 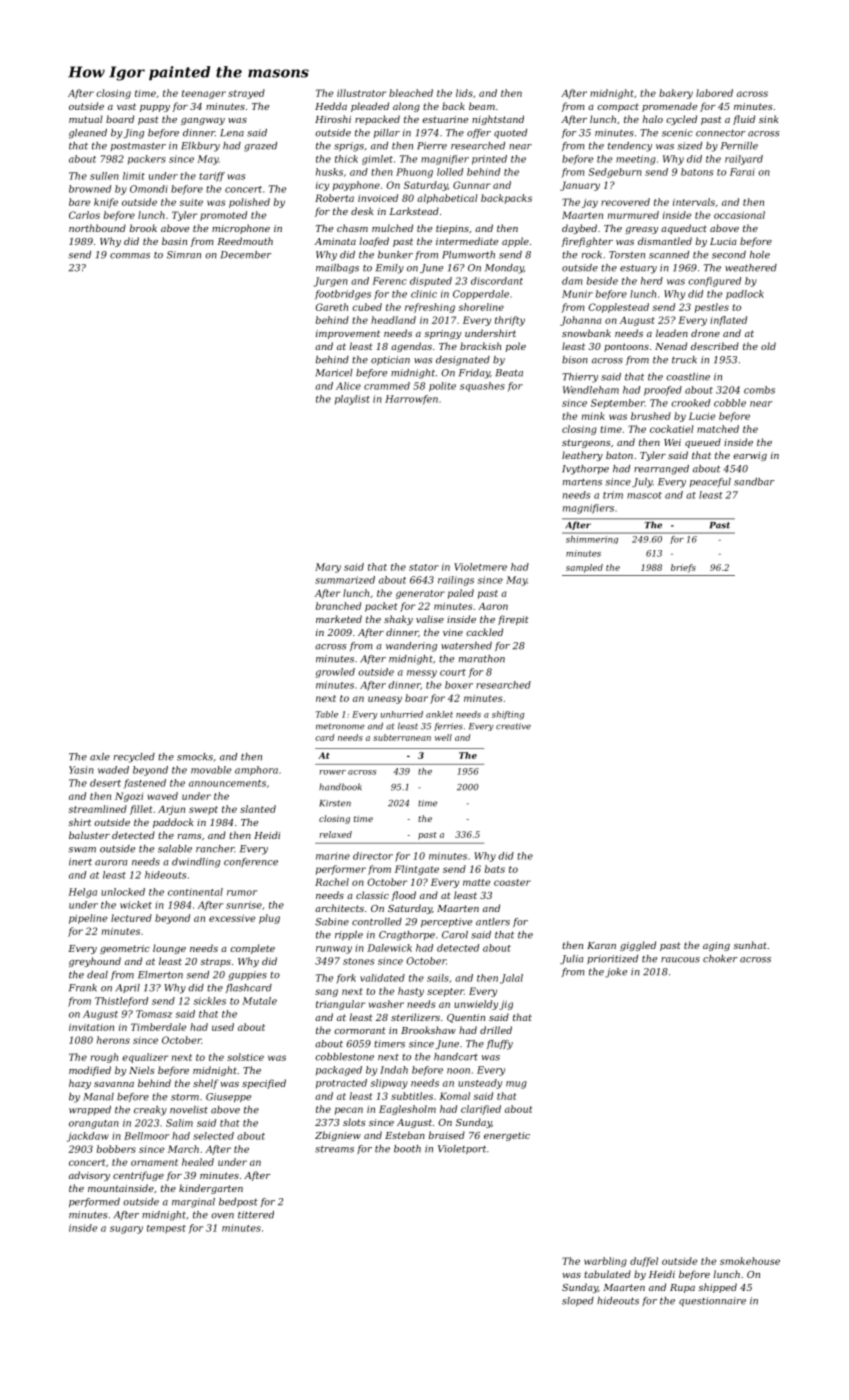 What do you see at coordinates (508, 715) in the page?
I see `shifting` at bounding box center [508, 715].
